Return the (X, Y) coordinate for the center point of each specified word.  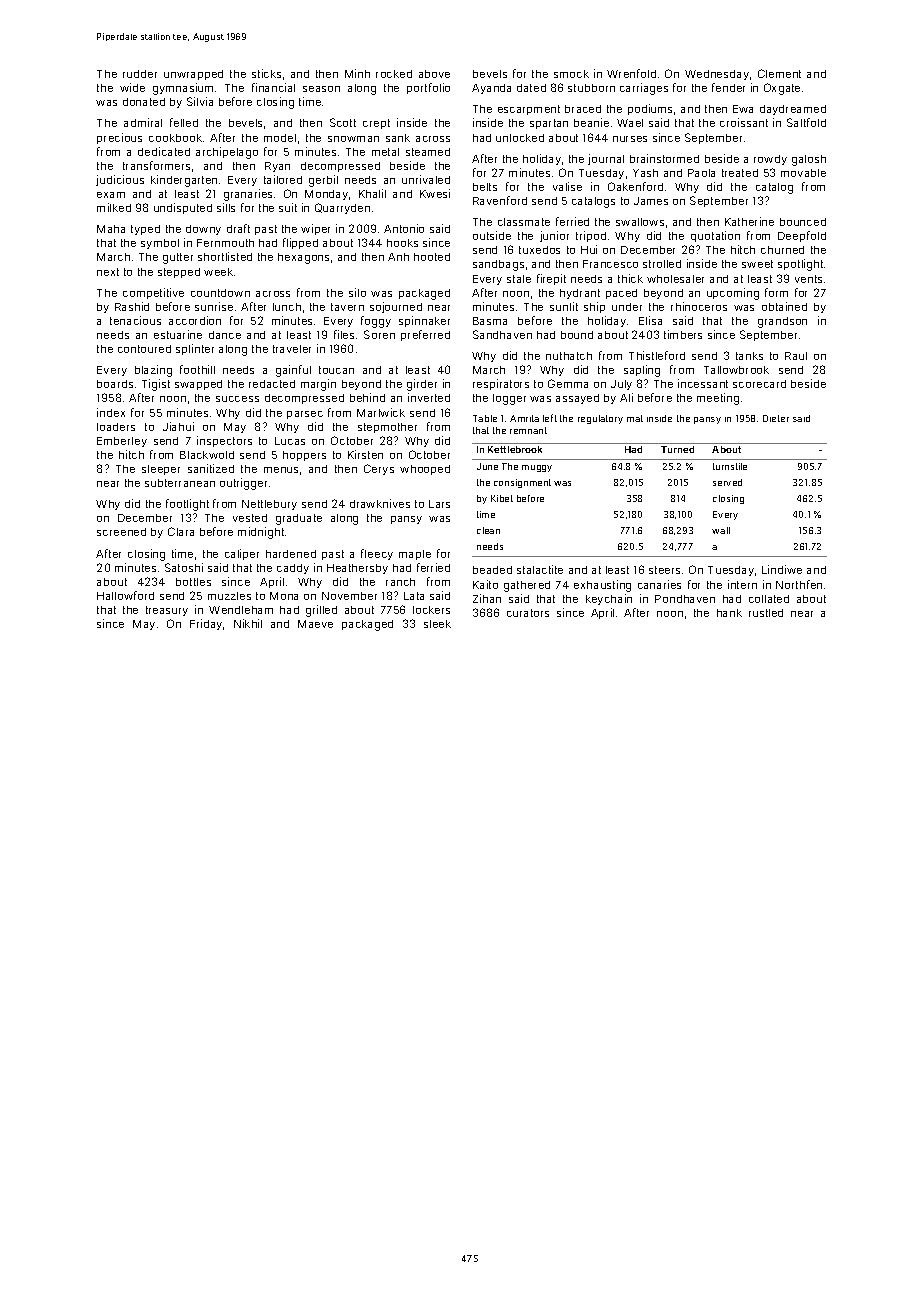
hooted (432, 257)
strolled (662, 264)
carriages (644, 89)
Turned (677, 449)
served (727, 482)
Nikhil (248, 623)
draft (238, 228)
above (434, 74)
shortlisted (225, 256)
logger (509, 399)
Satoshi (184, 567)
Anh (398, 257)
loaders (116, 427)
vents (808, 279)
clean (488, 530)
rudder (140, 74)
